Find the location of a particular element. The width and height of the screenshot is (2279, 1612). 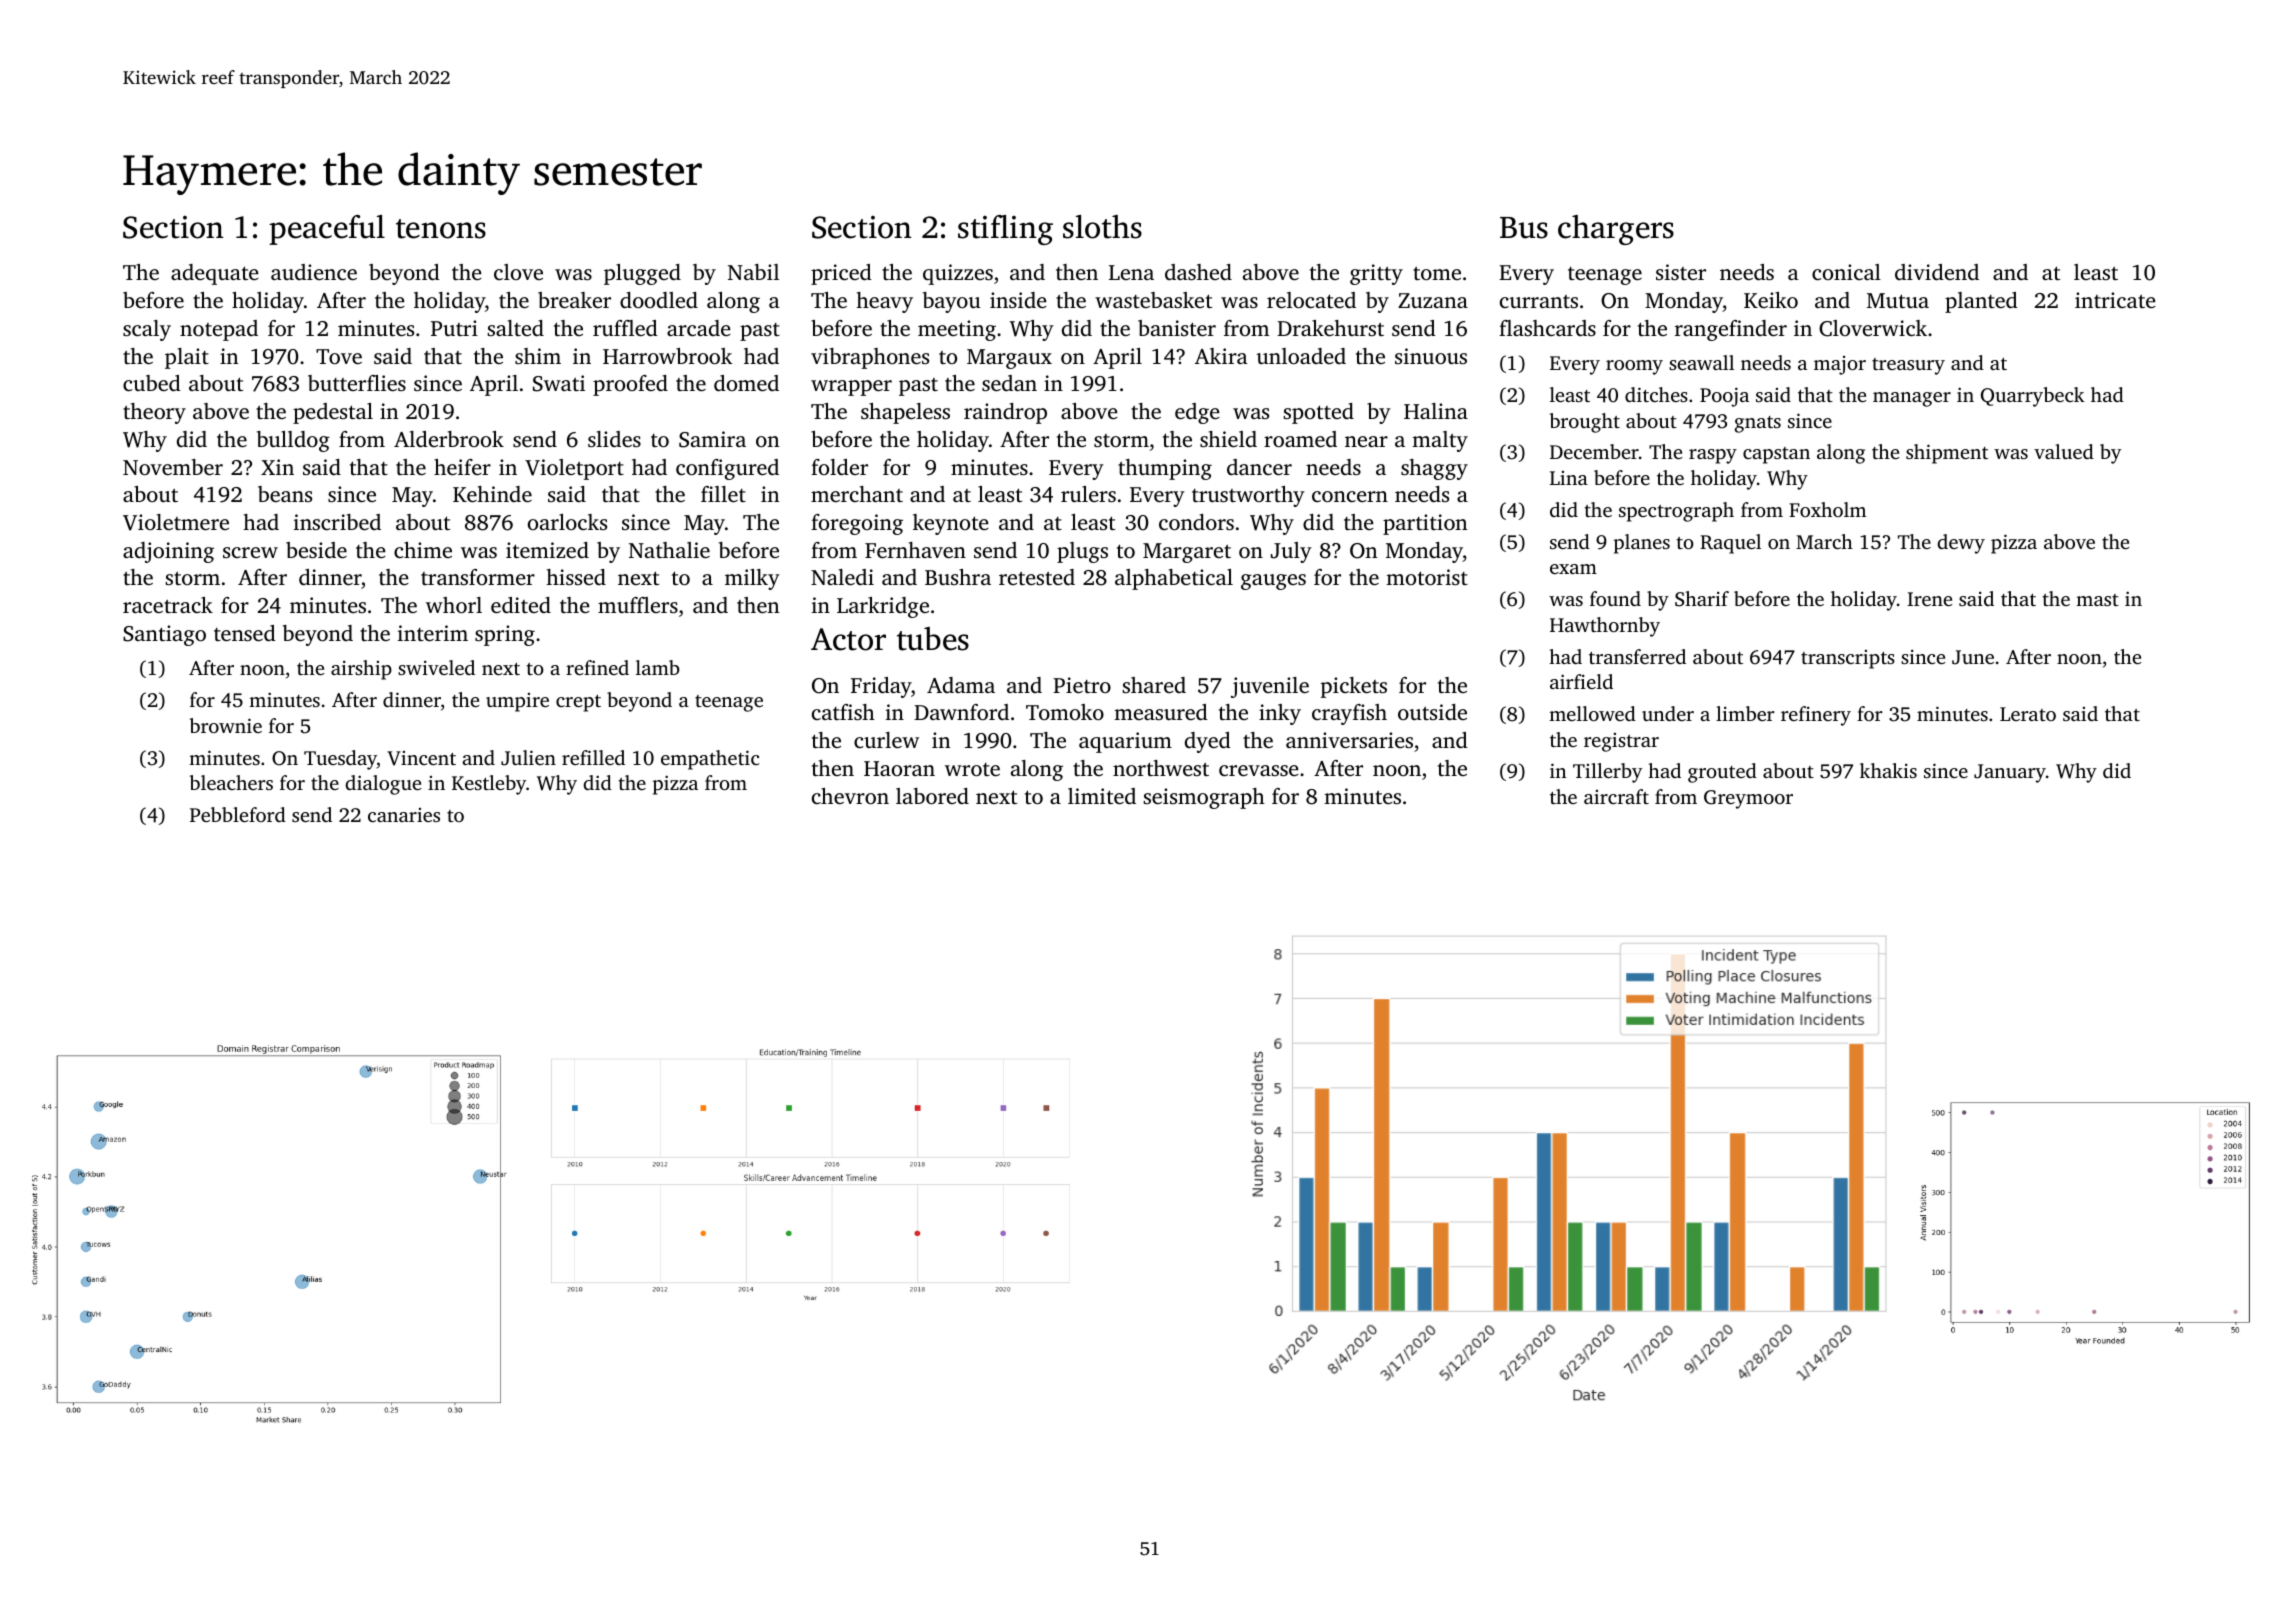

juvenile is located at coordinates (1270, 687).
